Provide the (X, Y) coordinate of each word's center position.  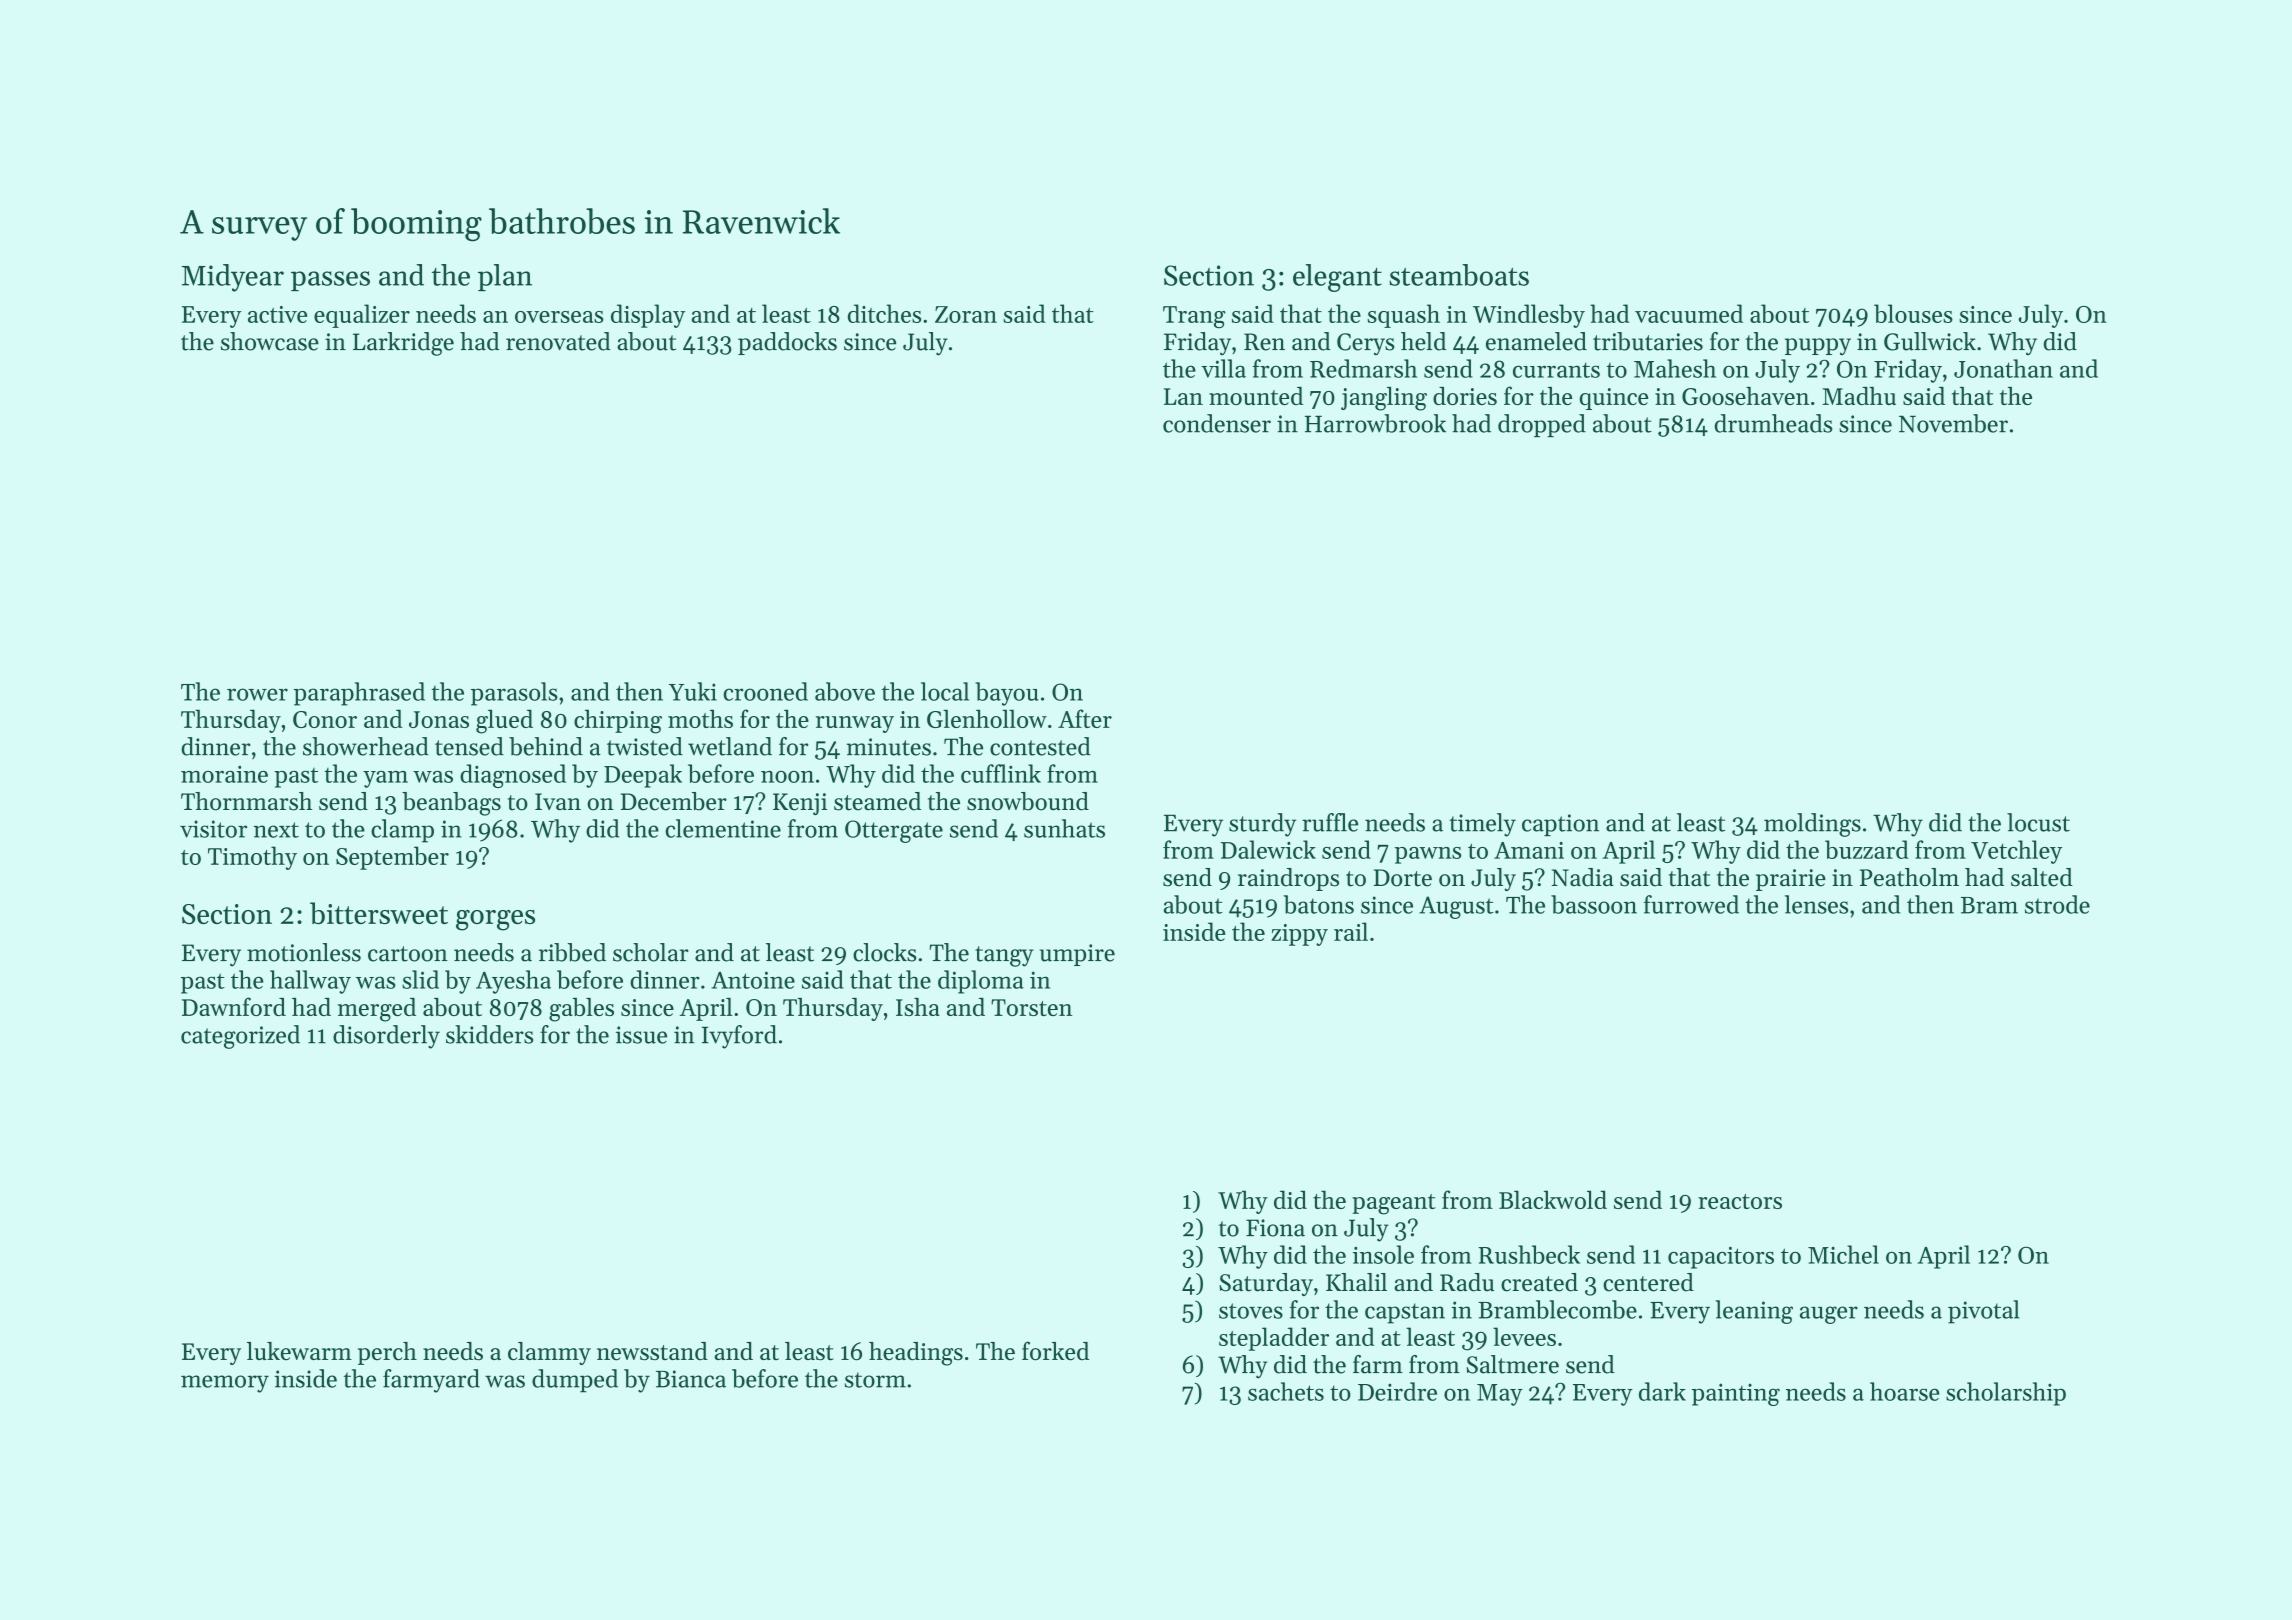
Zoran (966, 314)
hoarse (1904, 1391)
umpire (1077, 955)
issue (641, 1035)
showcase (270, 341)
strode (2057, 904)
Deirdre (1397, 1391)
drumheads (1773, 423)
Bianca (691, 1379)
